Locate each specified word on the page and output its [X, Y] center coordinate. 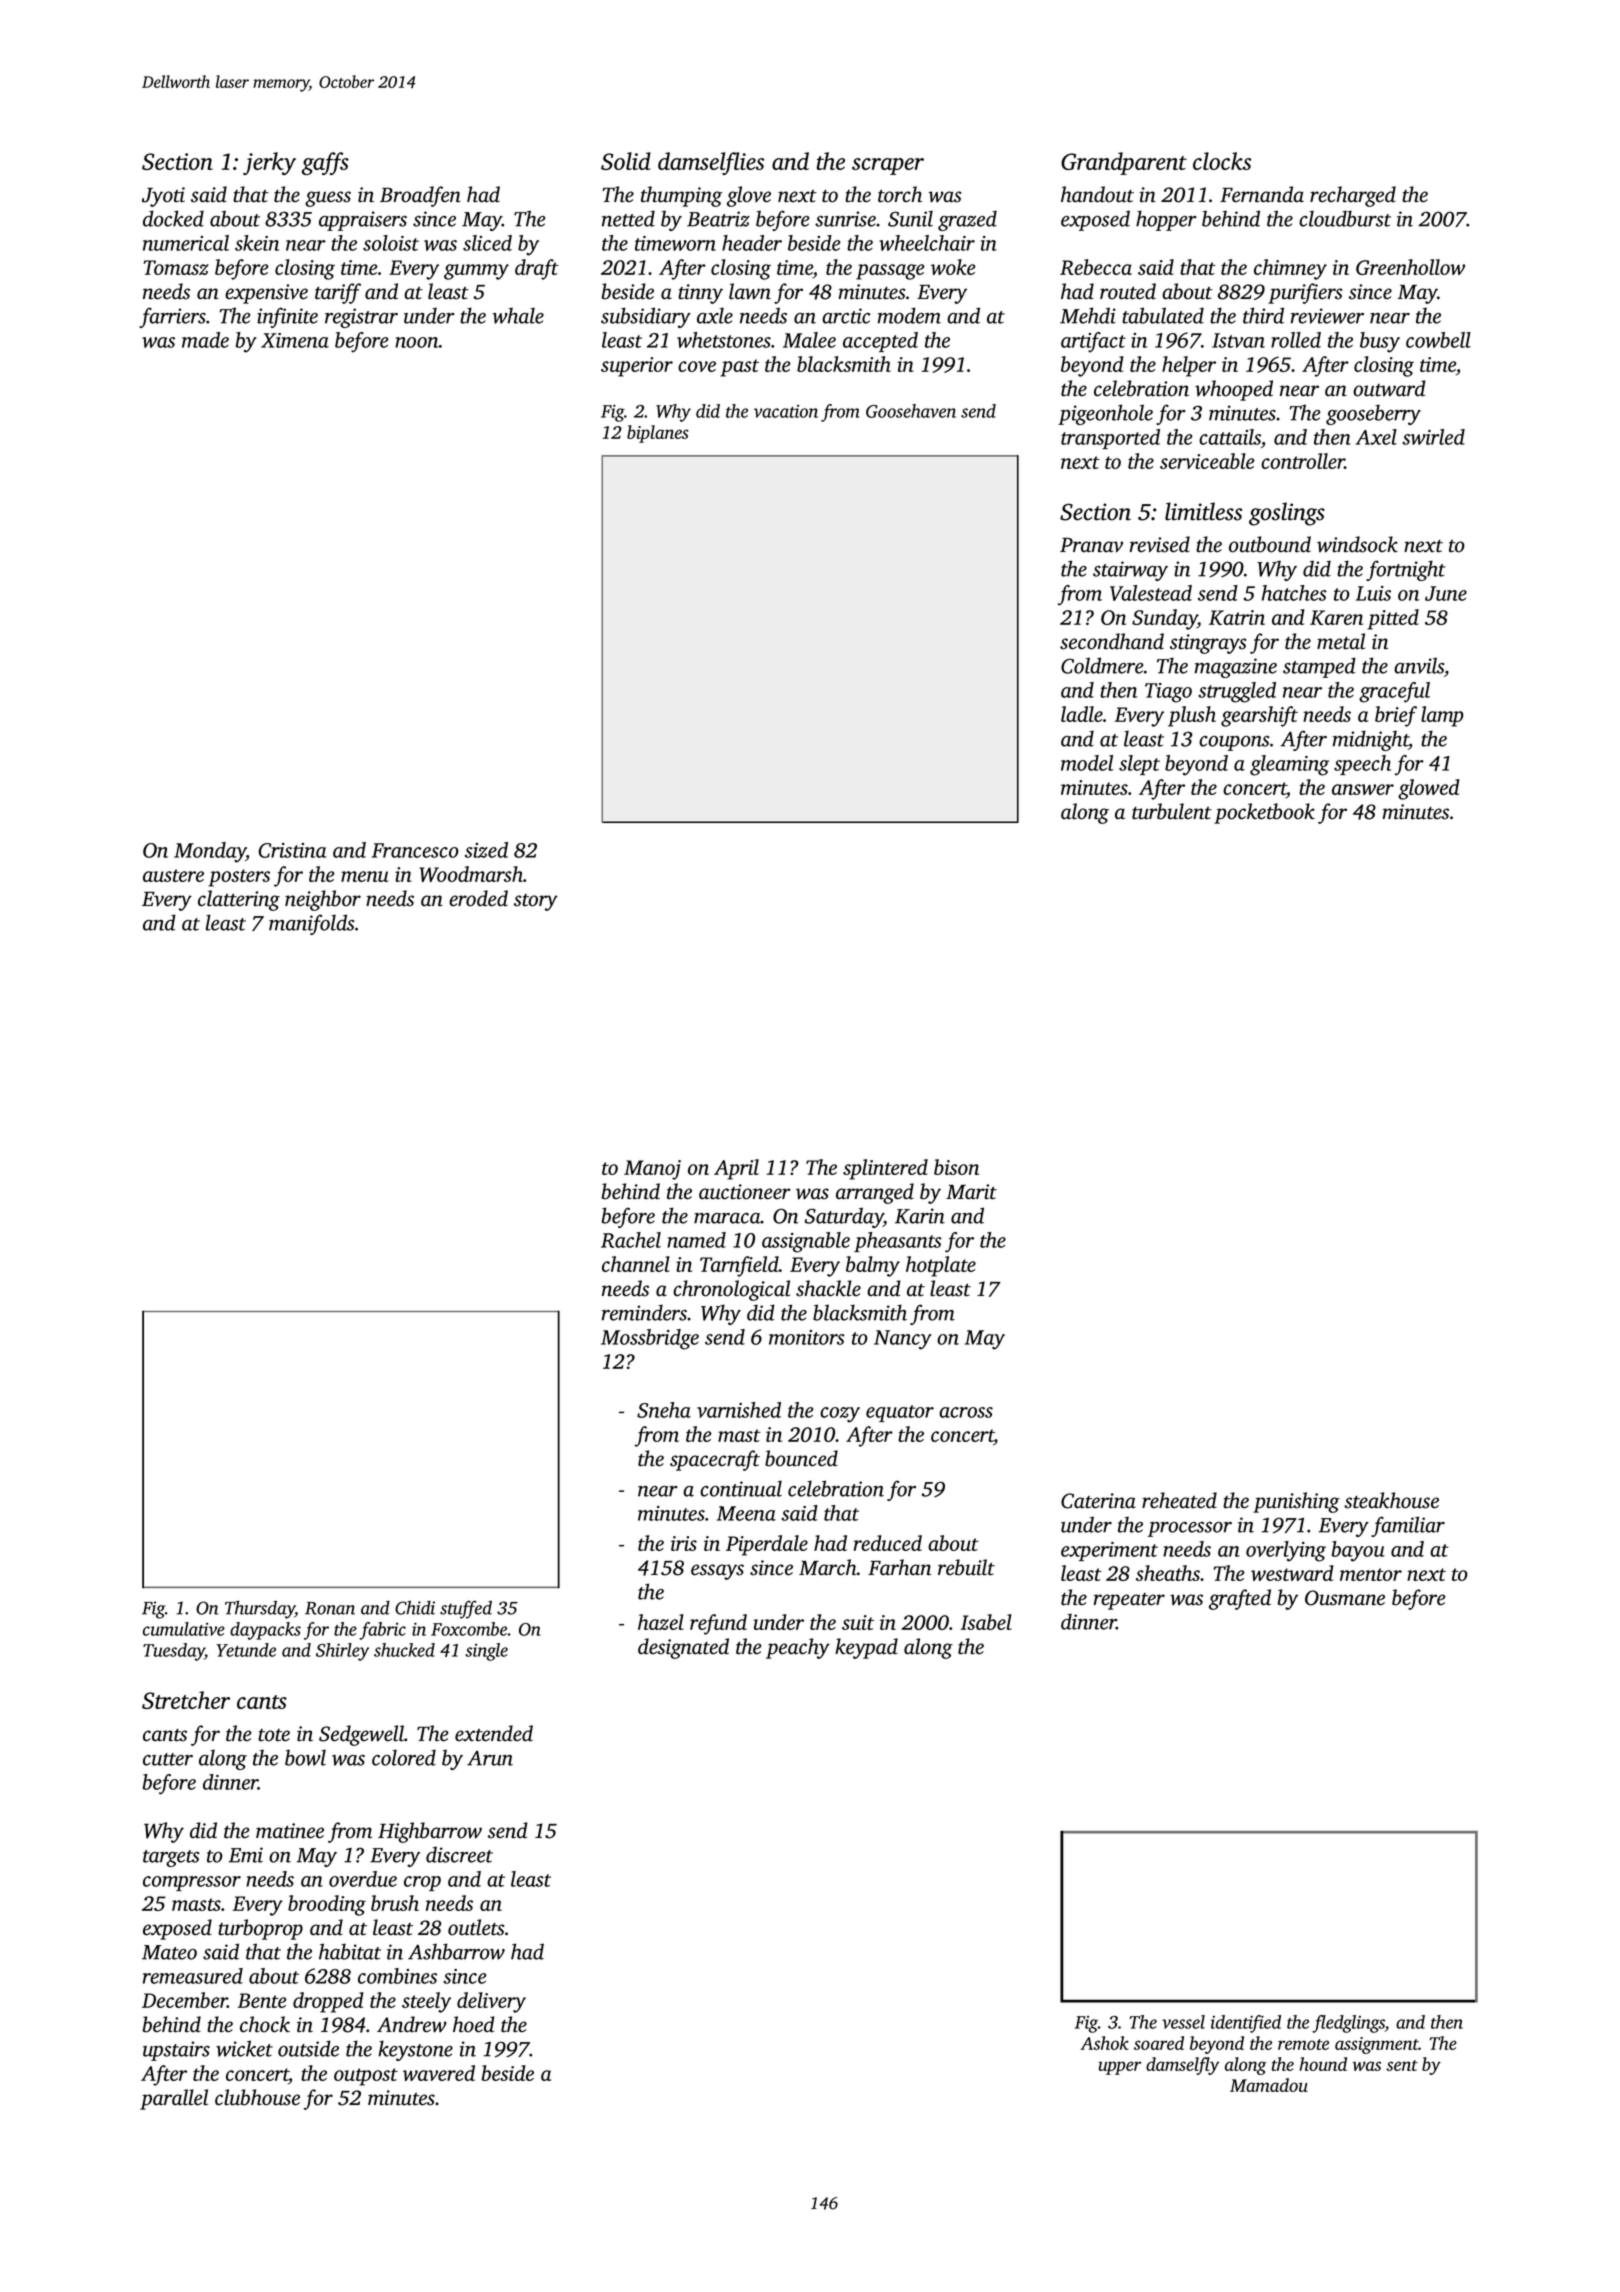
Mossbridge [650, 1339]
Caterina [1098, 1501]
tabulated [1163, 315]
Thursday [260, 1609]
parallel [174, 2099]
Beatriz [718, 219]
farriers [172, 317]
